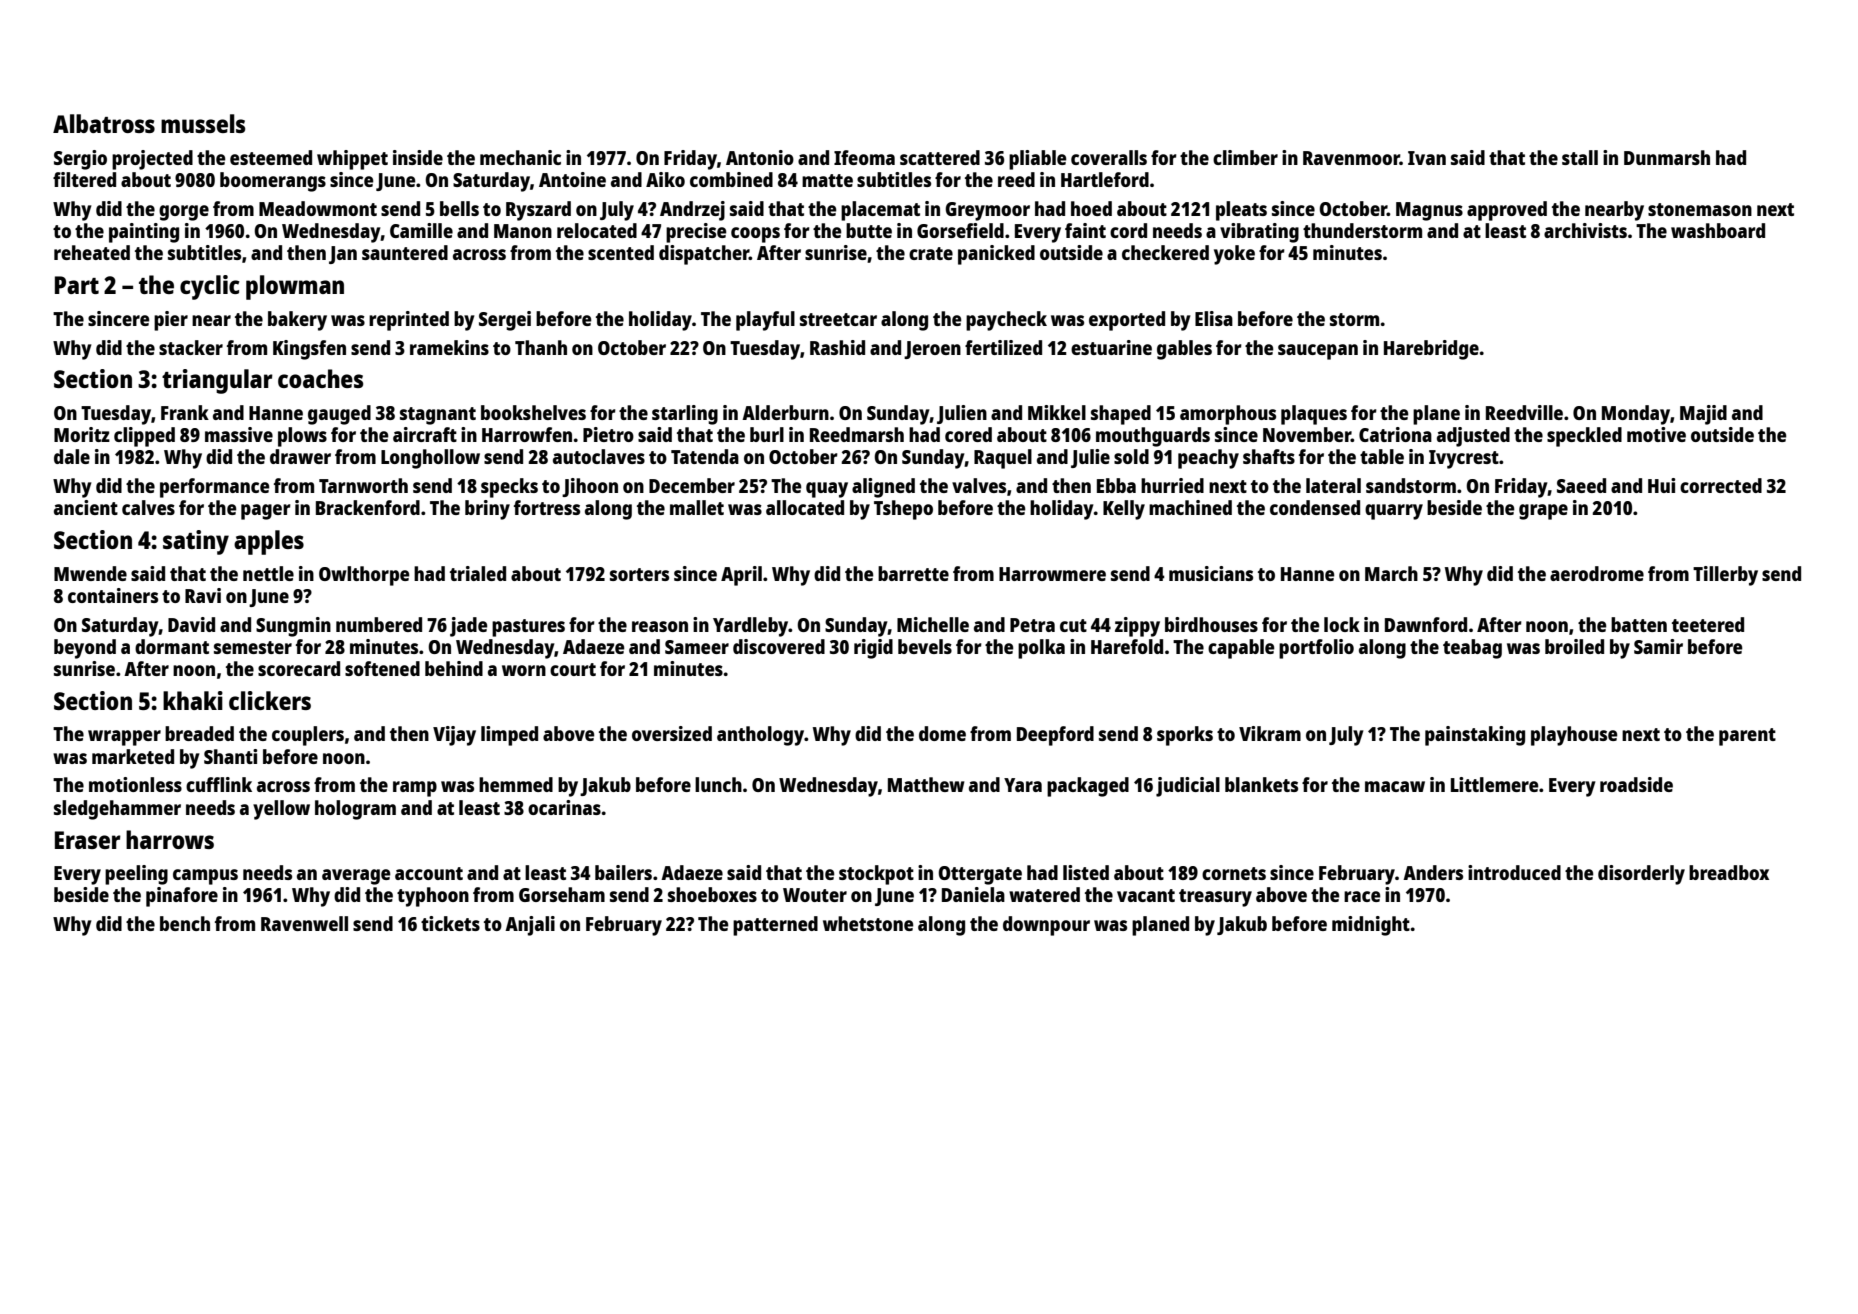 The height and width of the screenshot is (1314, 1858). I want to click on Hui, so click(1661, 485).
